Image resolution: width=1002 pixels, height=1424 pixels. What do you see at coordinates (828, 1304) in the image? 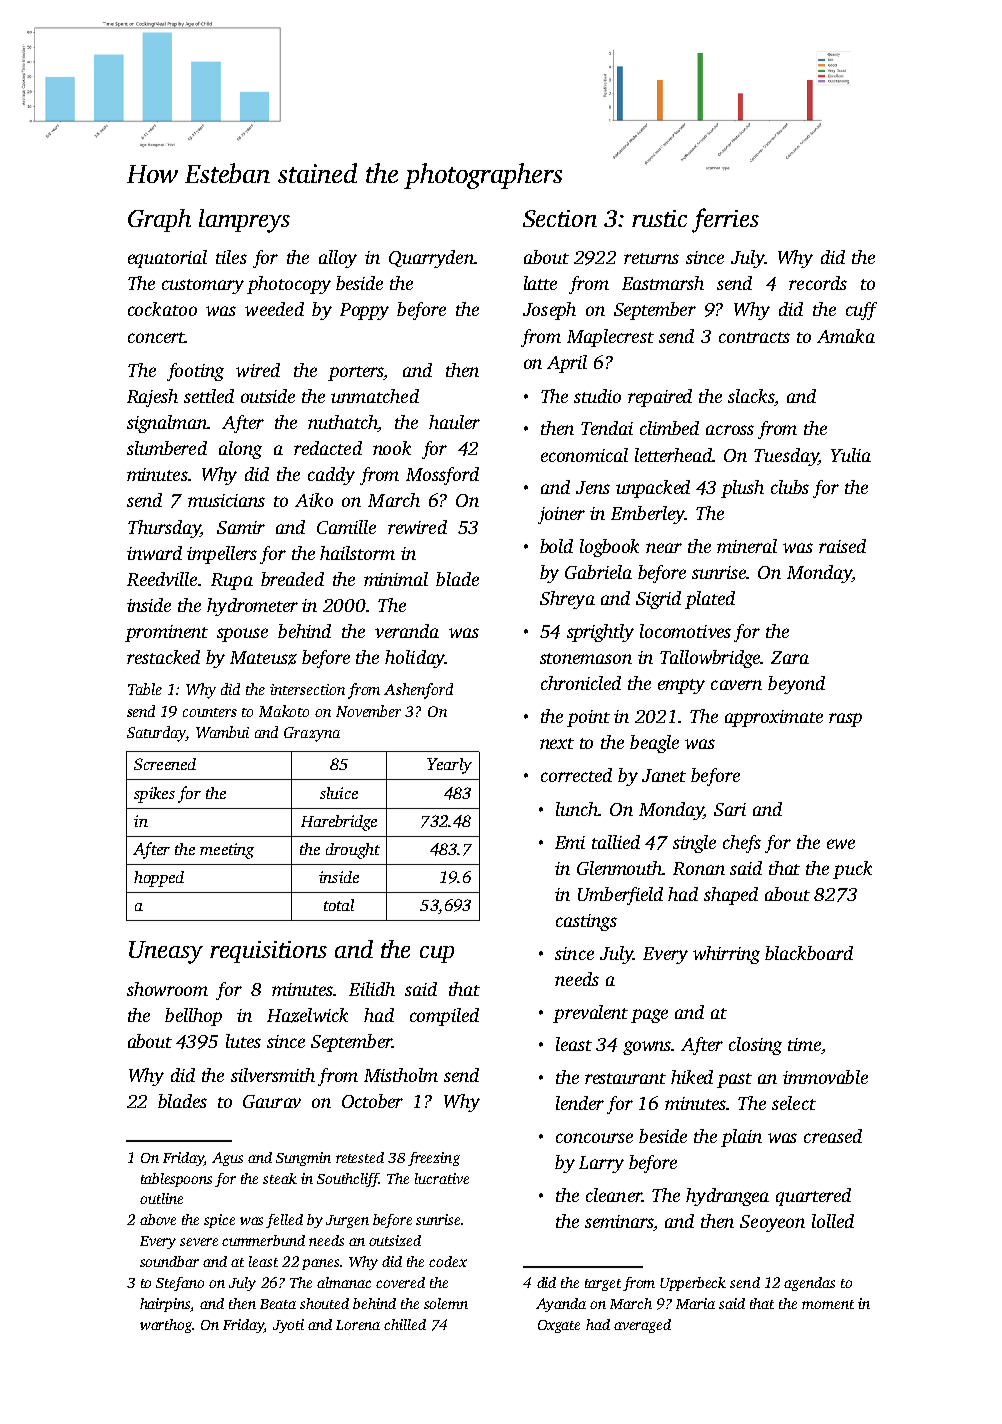
I see `moment` at bounding box center [828, 1304].
